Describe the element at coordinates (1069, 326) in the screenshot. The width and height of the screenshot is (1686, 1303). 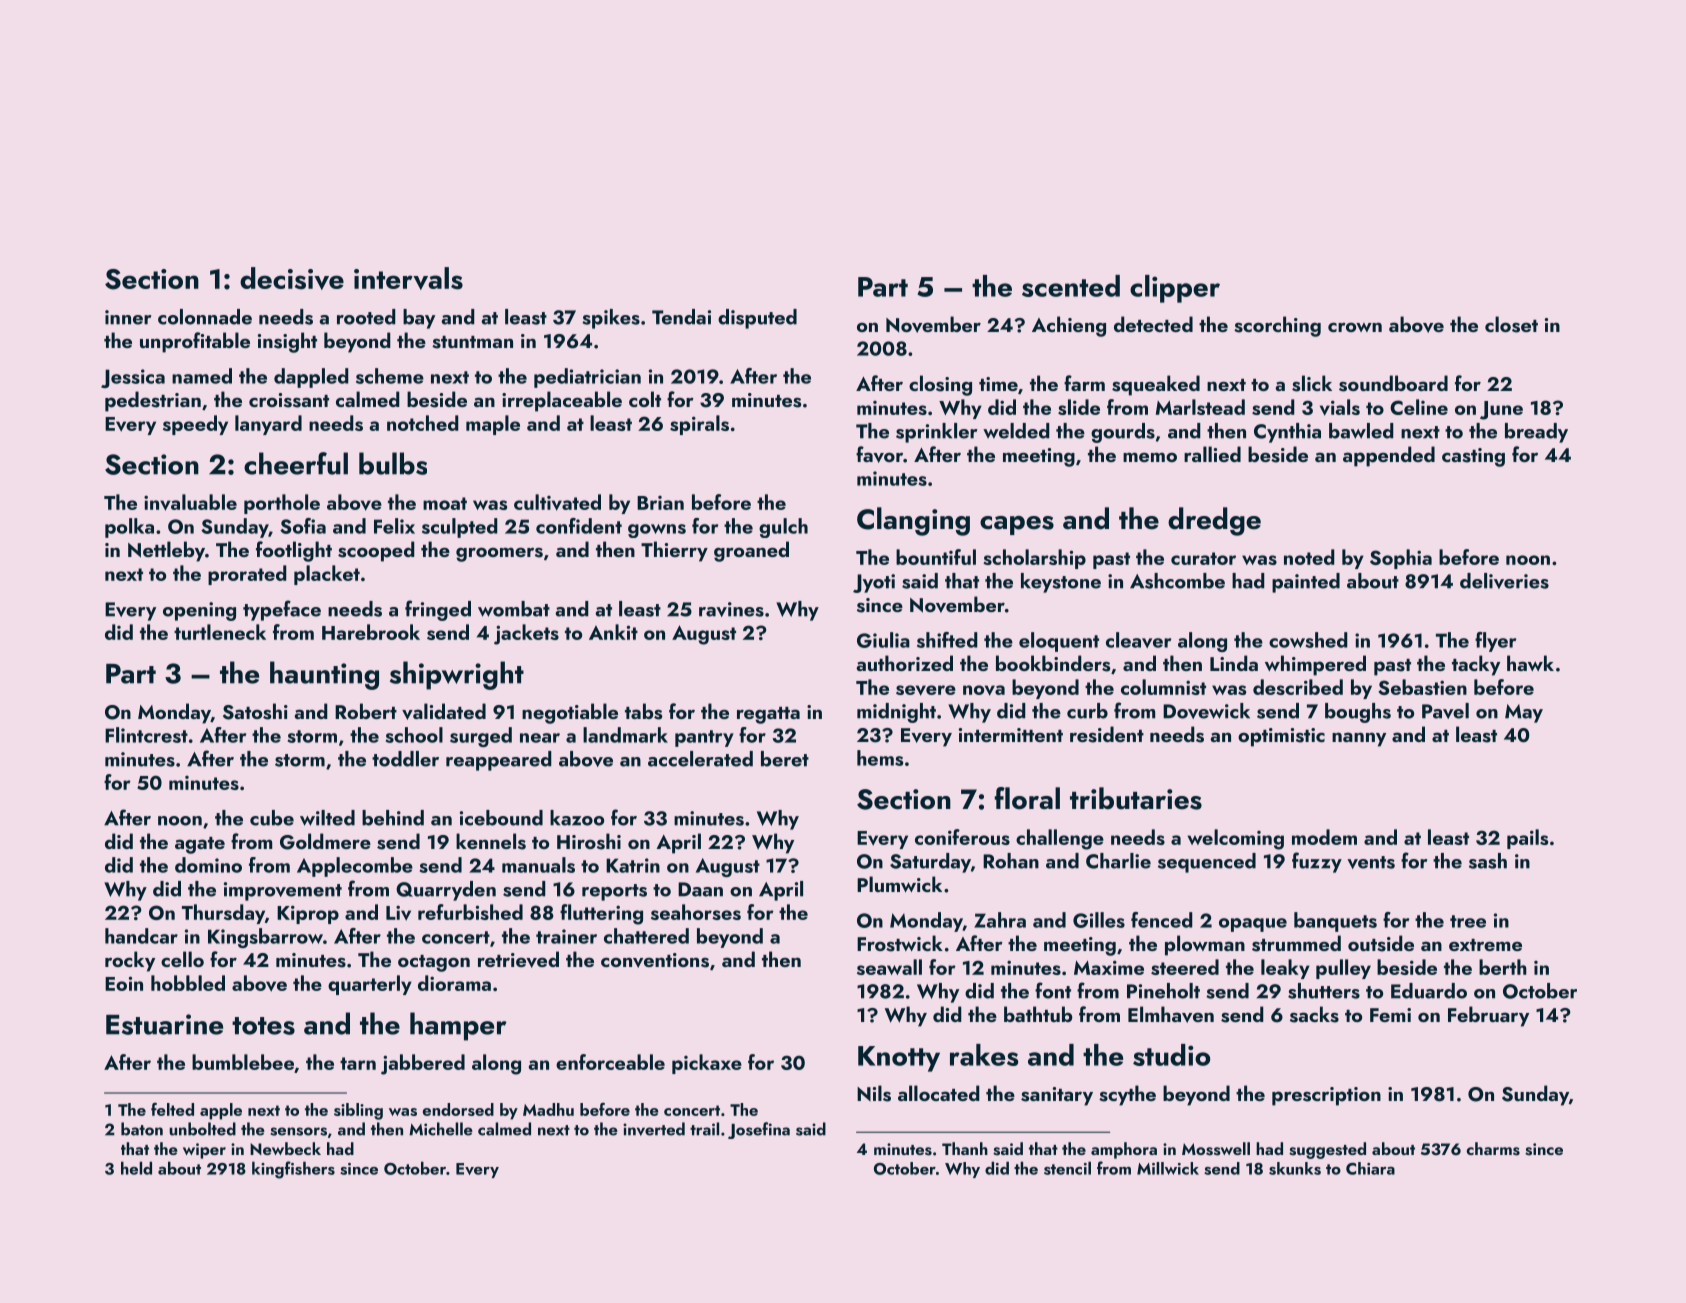
I see `Achieng` at that location.
